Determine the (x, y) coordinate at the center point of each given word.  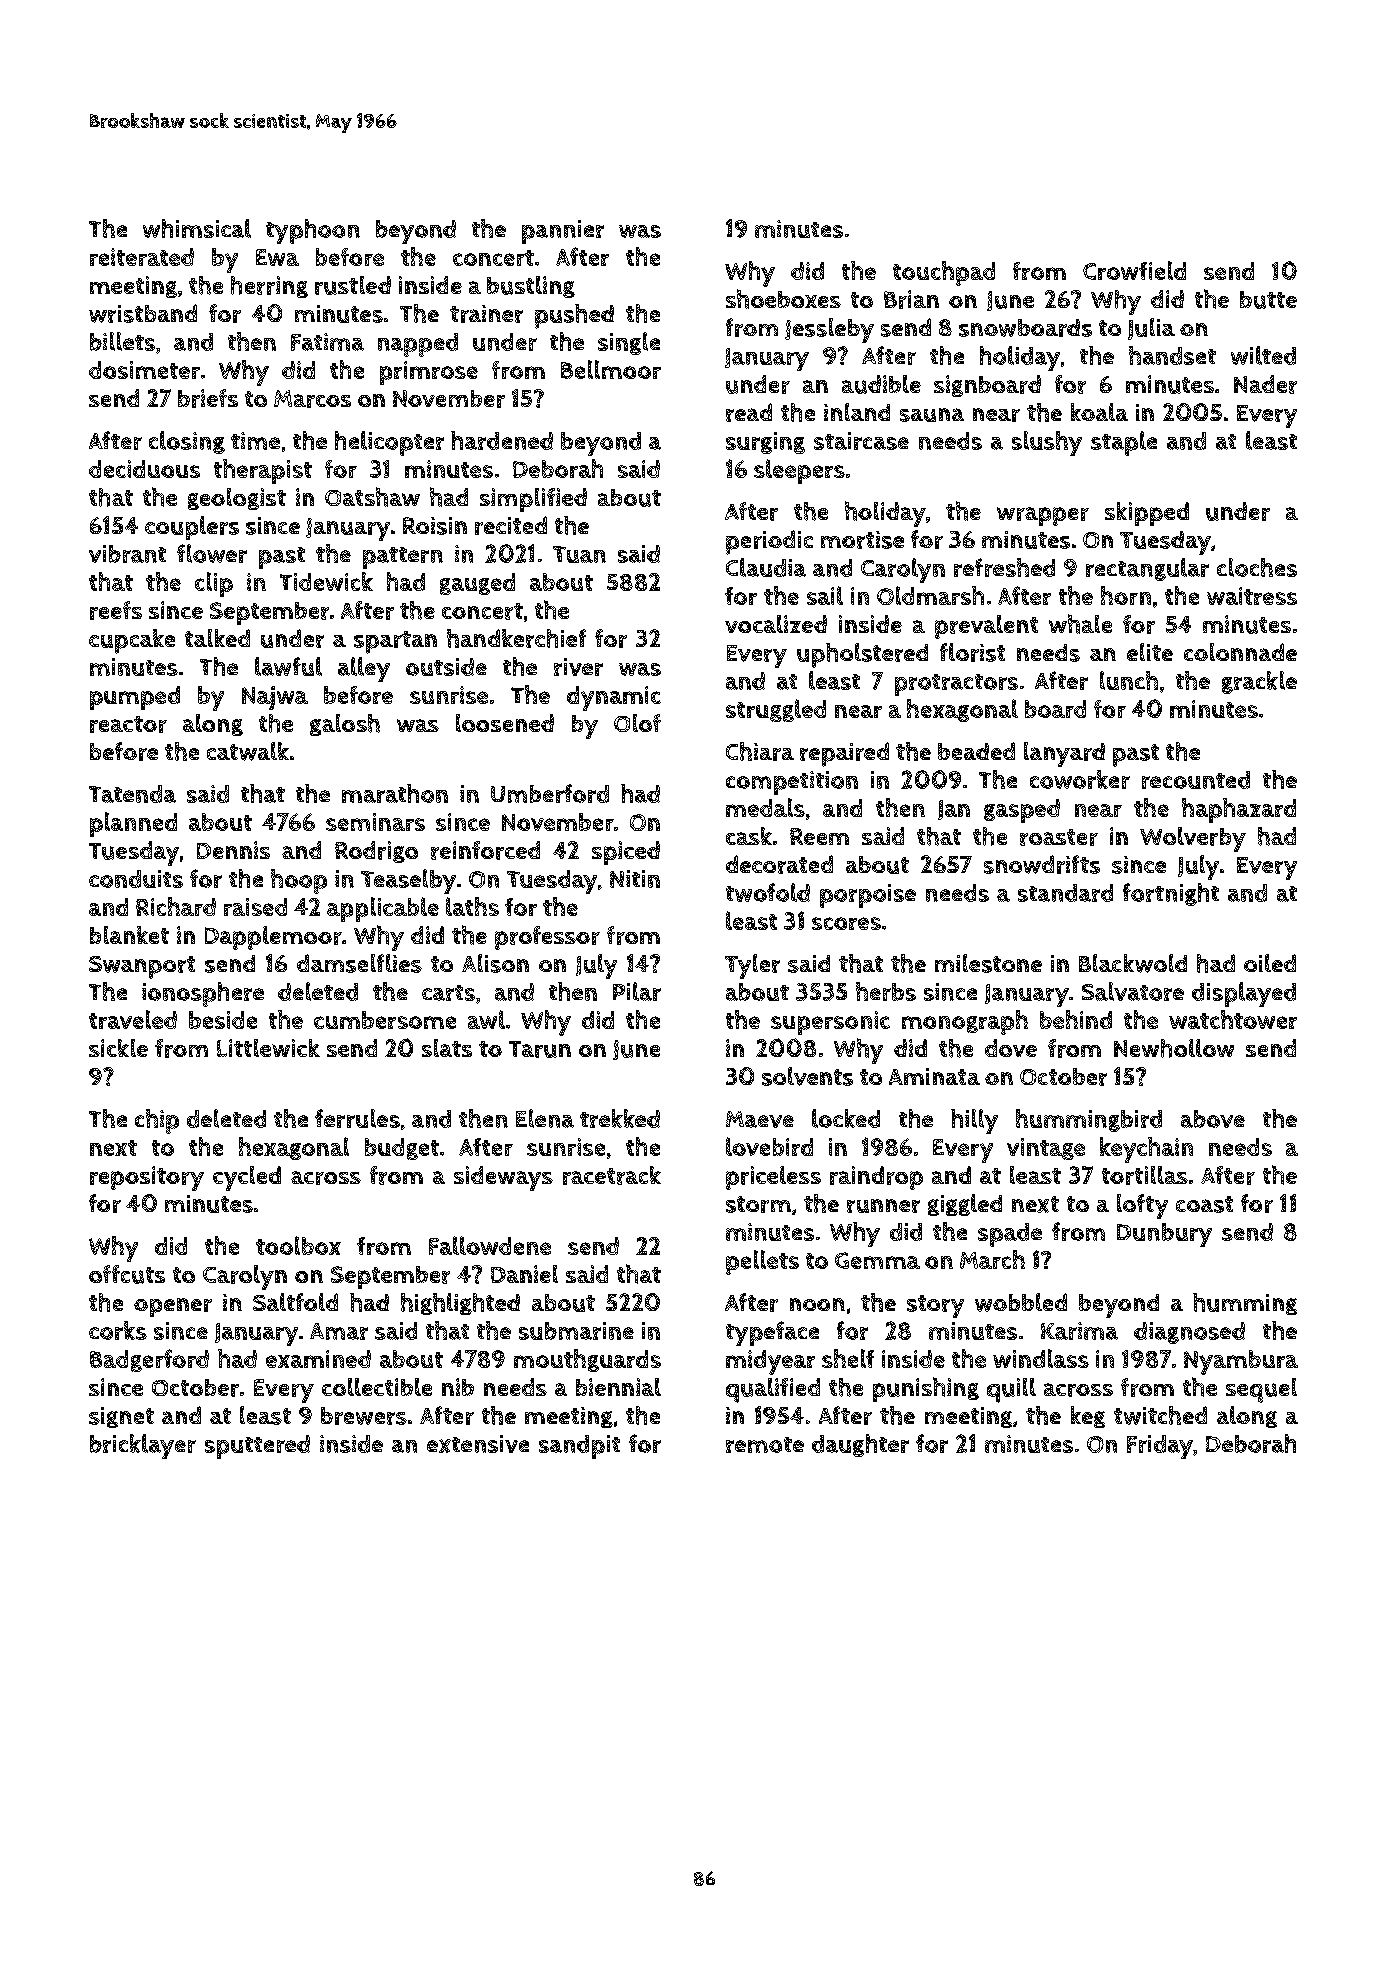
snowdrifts (1042, 864)
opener (173, 1307)
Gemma (877, 1260)
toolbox (298, 1245)
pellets (762, 1262)
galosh (345, 725)
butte (1268, 300)
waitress (1252, 596)
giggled (965, 1205)
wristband (143, 313)
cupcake (132, 641)
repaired (844, 754)
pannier (563, 232)
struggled (776, 710)
